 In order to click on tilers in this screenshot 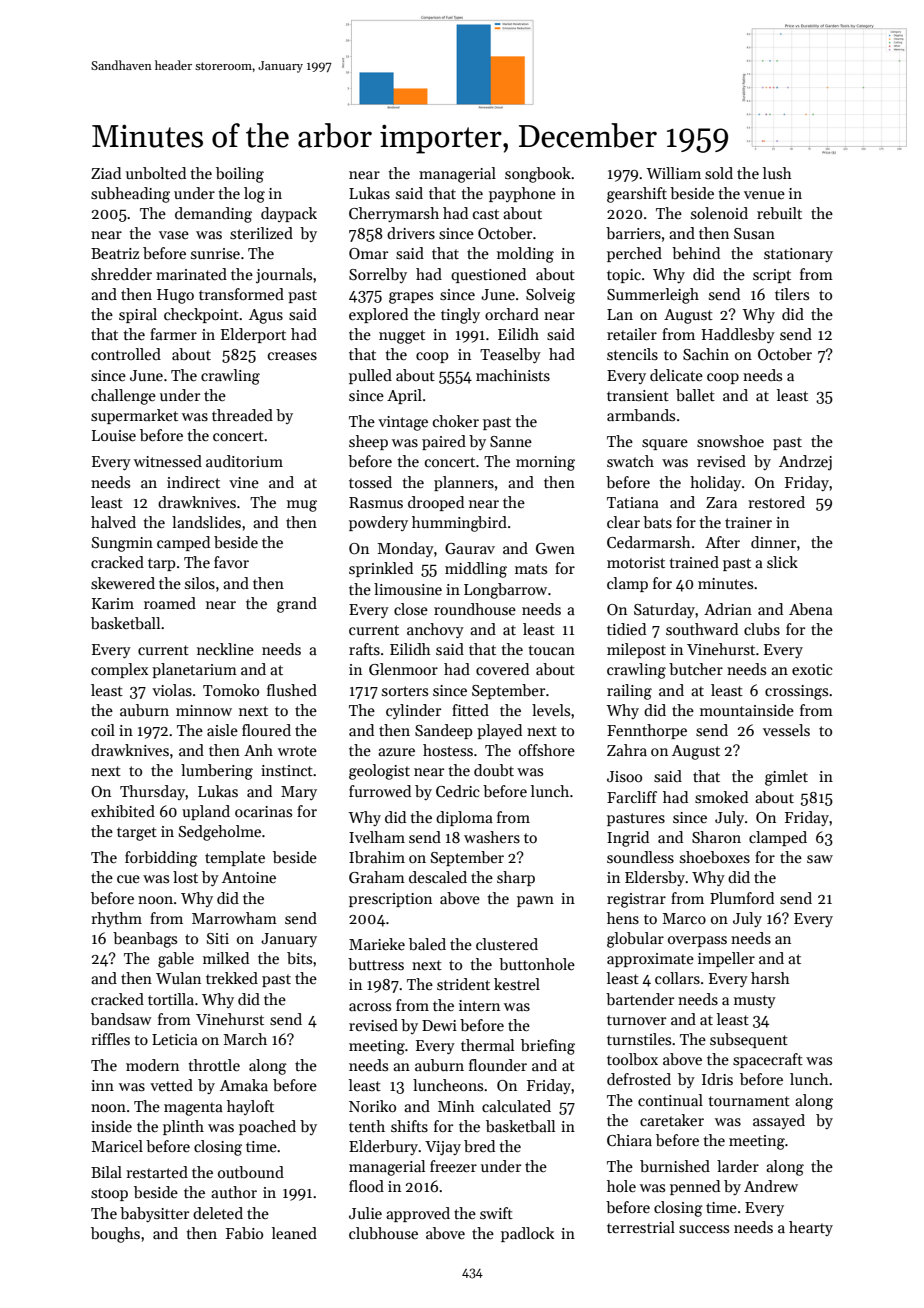, I will do `click(792, 294)`.
